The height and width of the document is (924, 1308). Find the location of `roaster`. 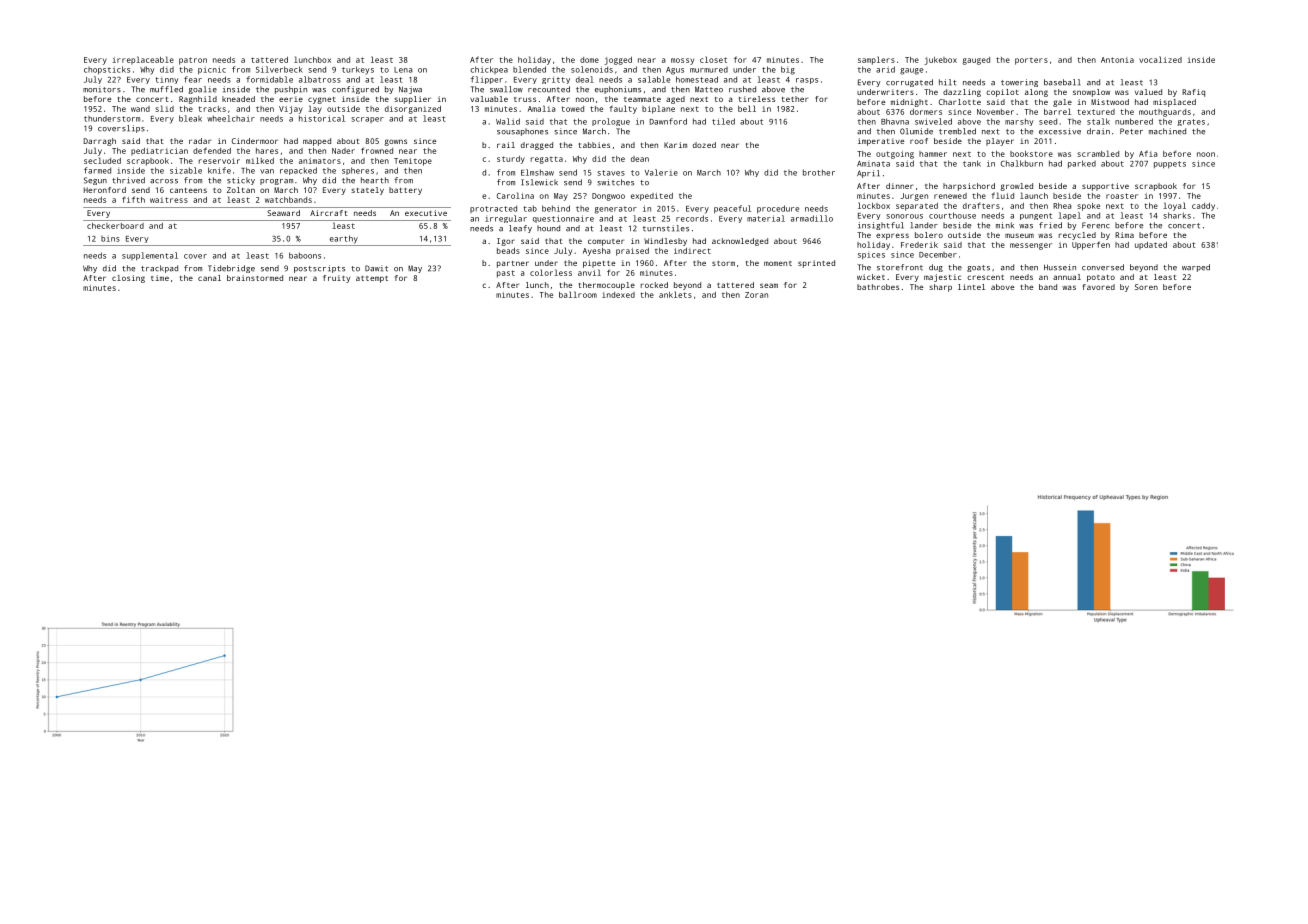

roaster is located at coordinates (1122, 196).
